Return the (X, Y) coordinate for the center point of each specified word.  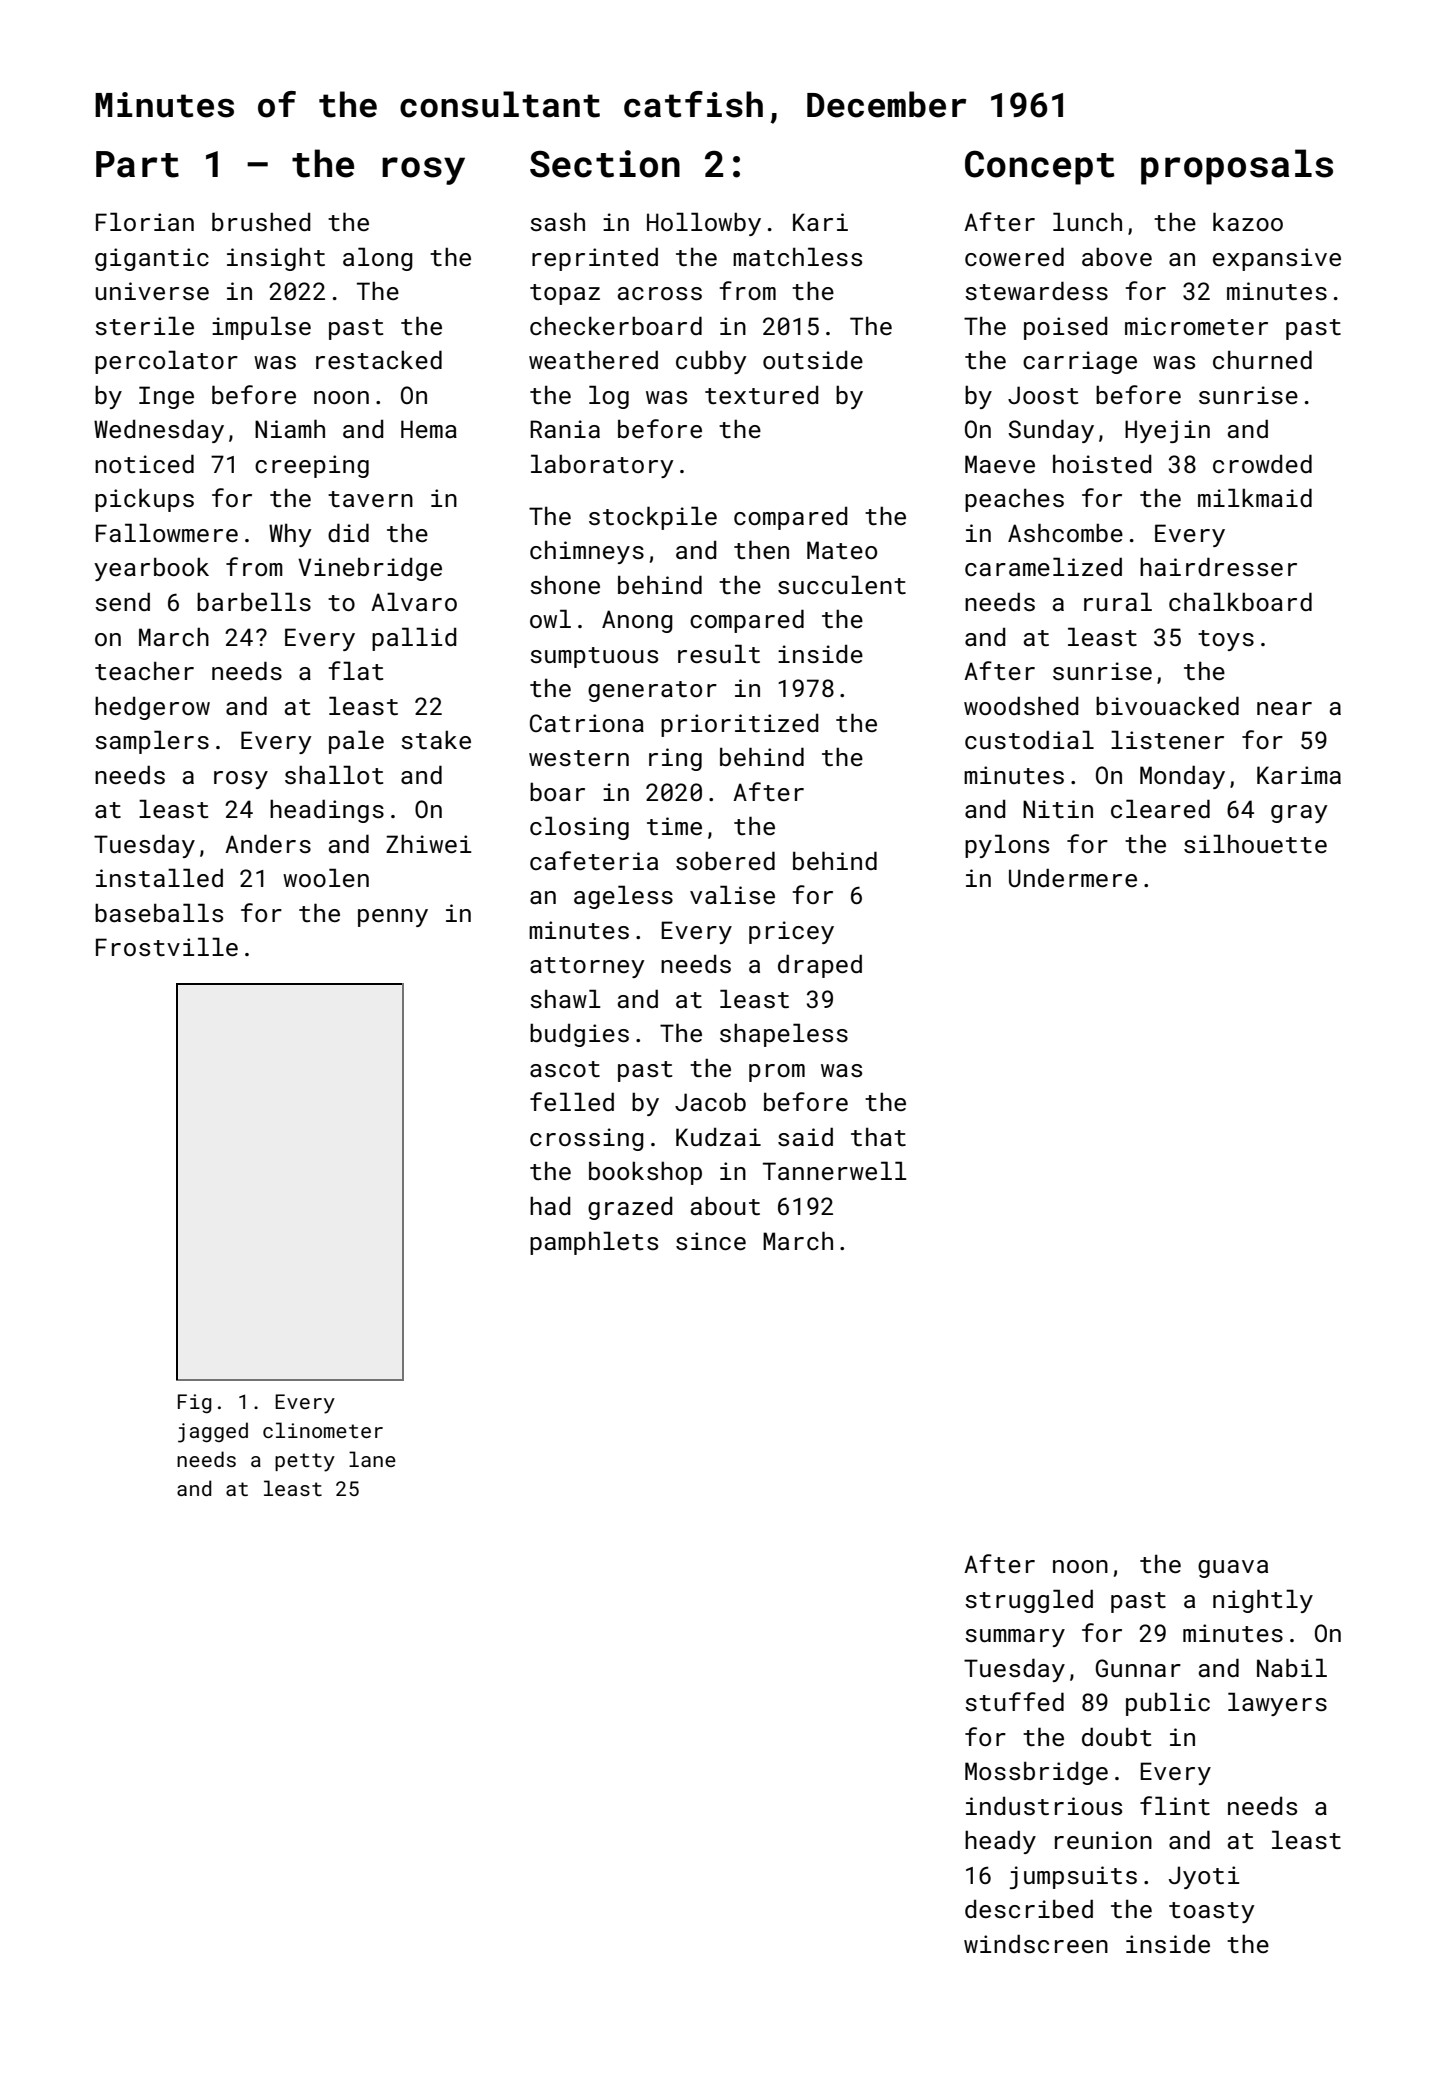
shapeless (784, 1035)
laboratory (602, 466)
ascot (565, 1069)
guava (1233, 1569)
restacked (379, 359)
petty (305, 1462)
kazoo (1248, 221)
